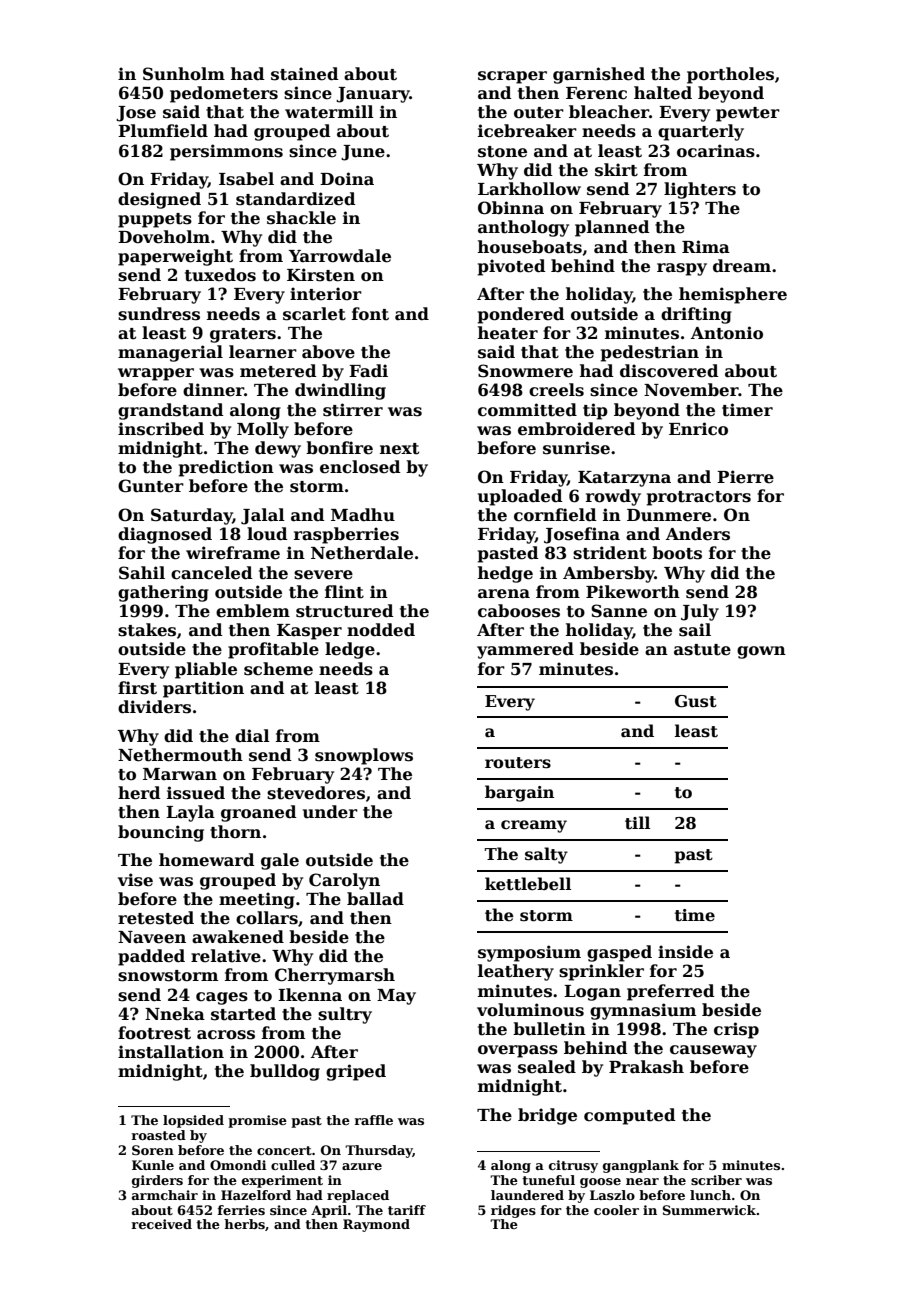  I want to click on Jalal, so click(263, 516).
